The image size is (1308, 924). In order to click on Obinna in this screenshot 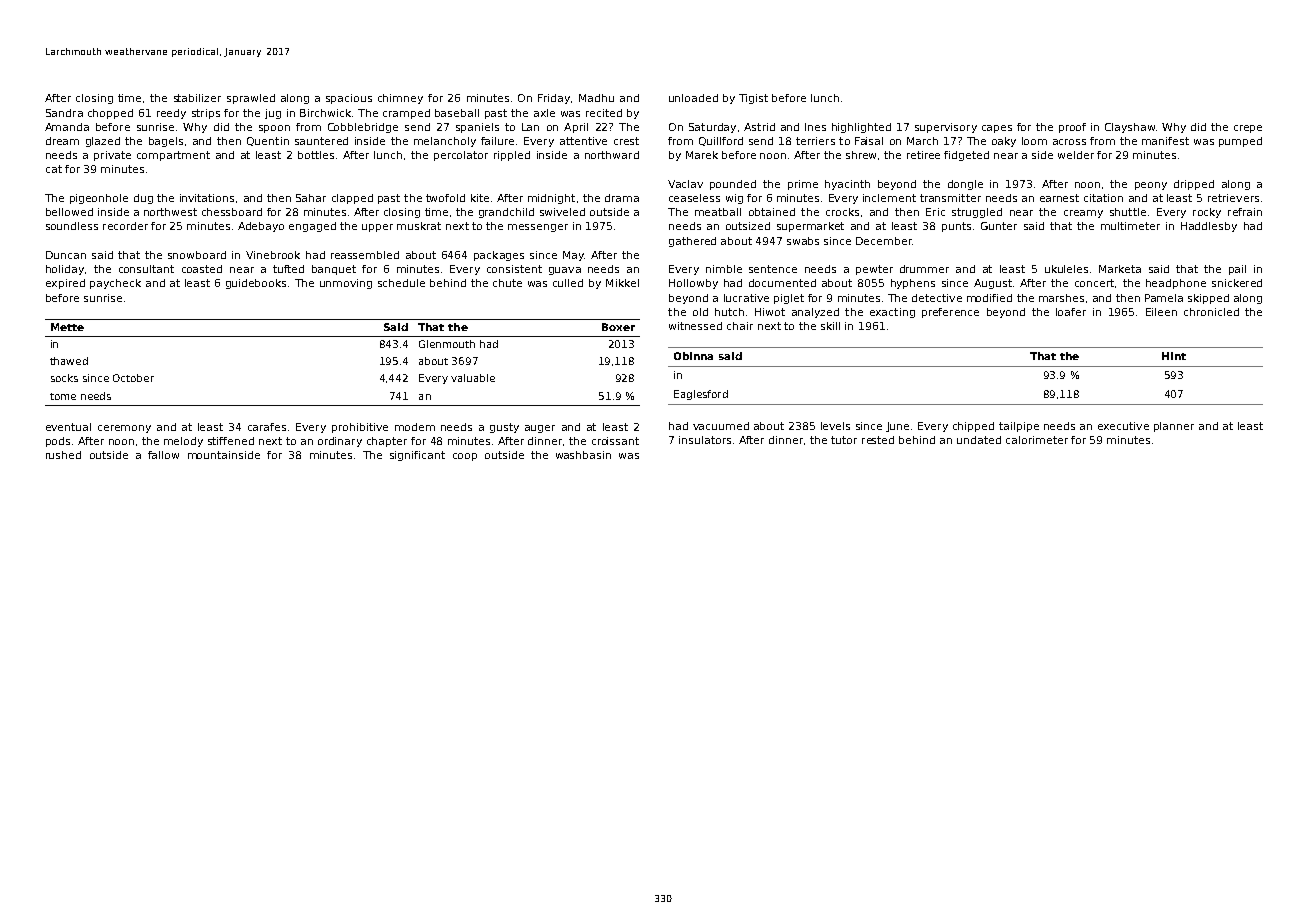, I will do `click(693, 356)`.
